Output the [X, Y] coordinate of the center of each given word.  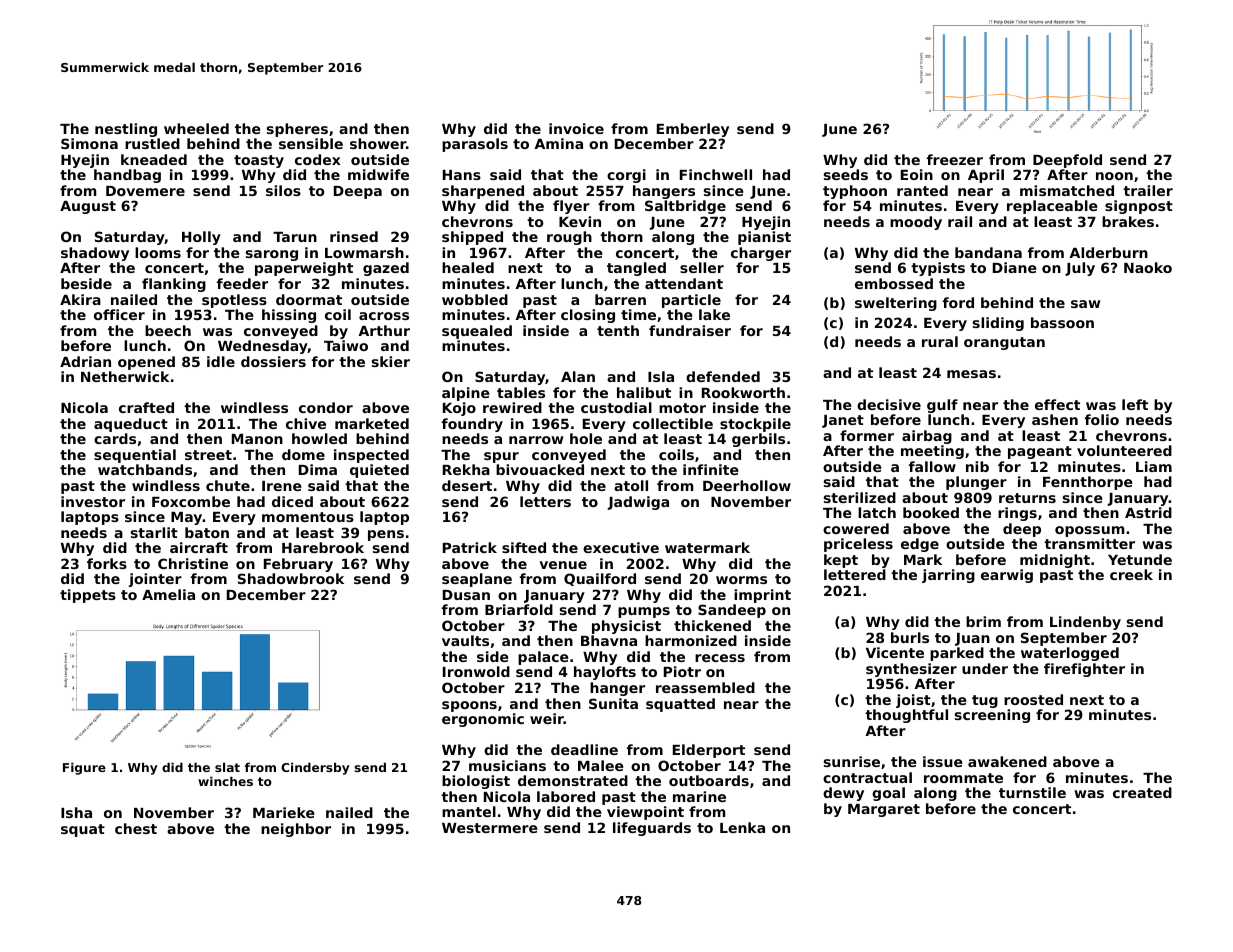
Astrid [1148, 512]
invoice [576, 128]
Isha [76, 812]
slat [227, 767]
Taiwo [346, 345]
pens [386, 535]
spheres [297, 130]
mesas [971, 374]
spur [501, 457]
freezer [955, 159]
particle [691, 301]
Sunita [613, 703]
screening [992, 716]
